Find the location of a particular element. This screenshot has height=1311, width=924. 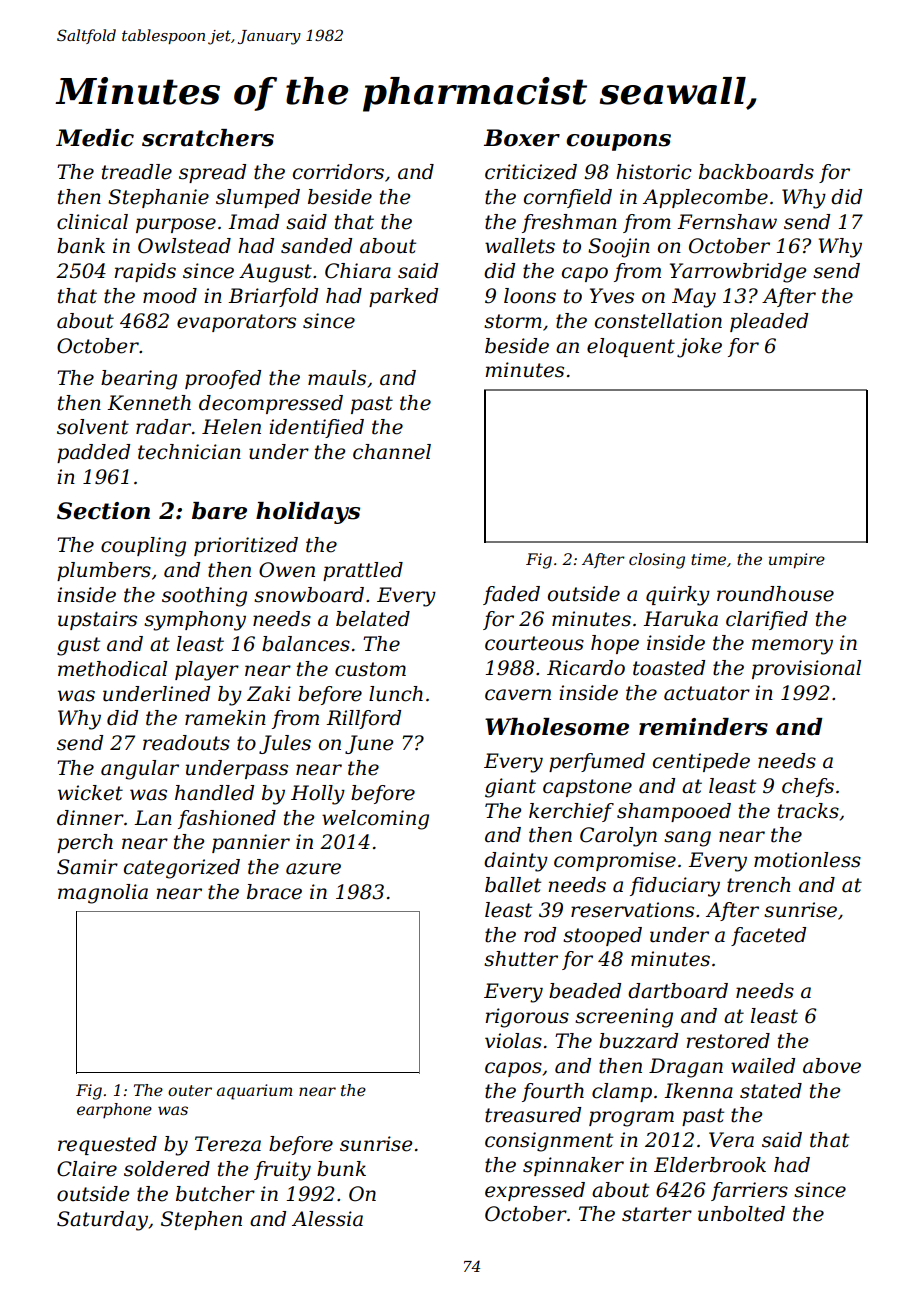

Alessia is located at coordinates (327, 1219).
